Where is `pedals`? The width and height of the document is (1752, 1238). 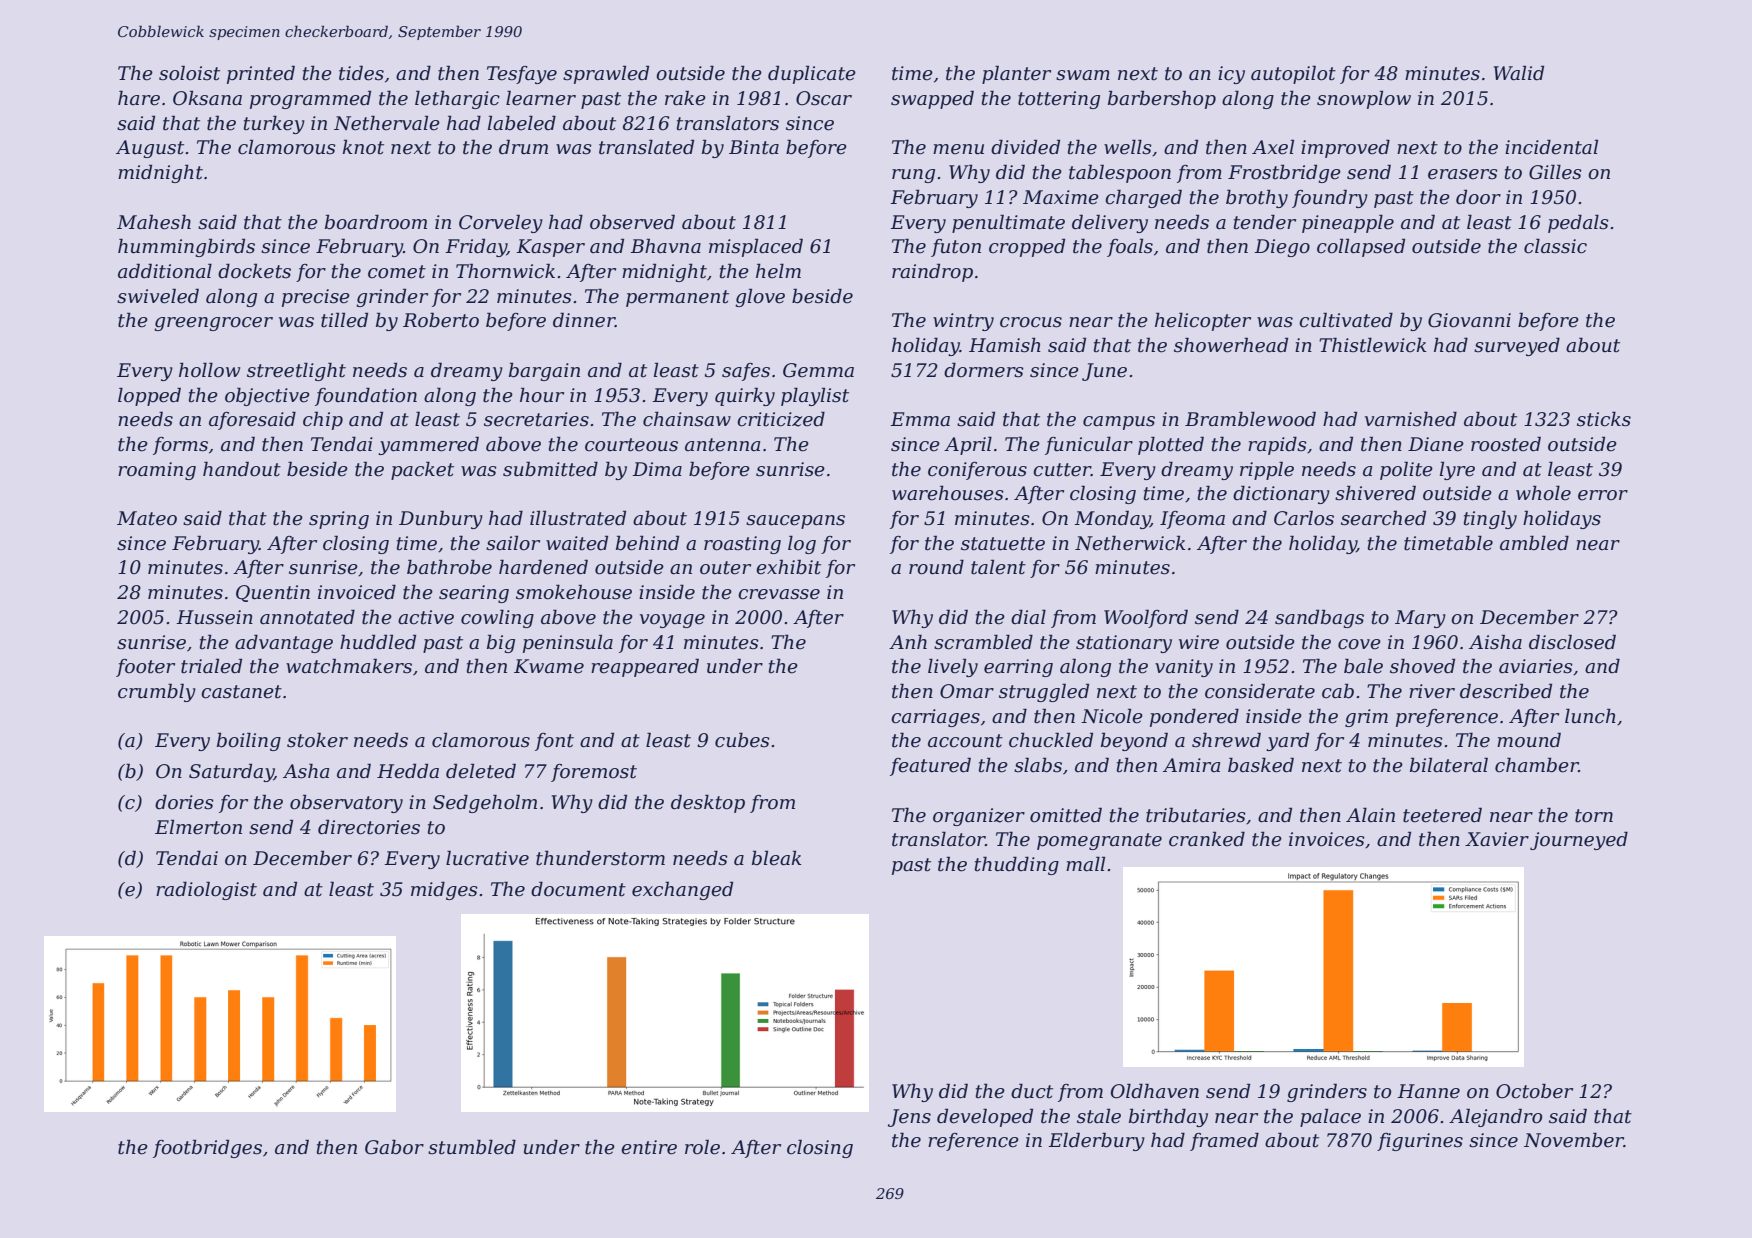 pedals is located at coordinates (1578, 223).
